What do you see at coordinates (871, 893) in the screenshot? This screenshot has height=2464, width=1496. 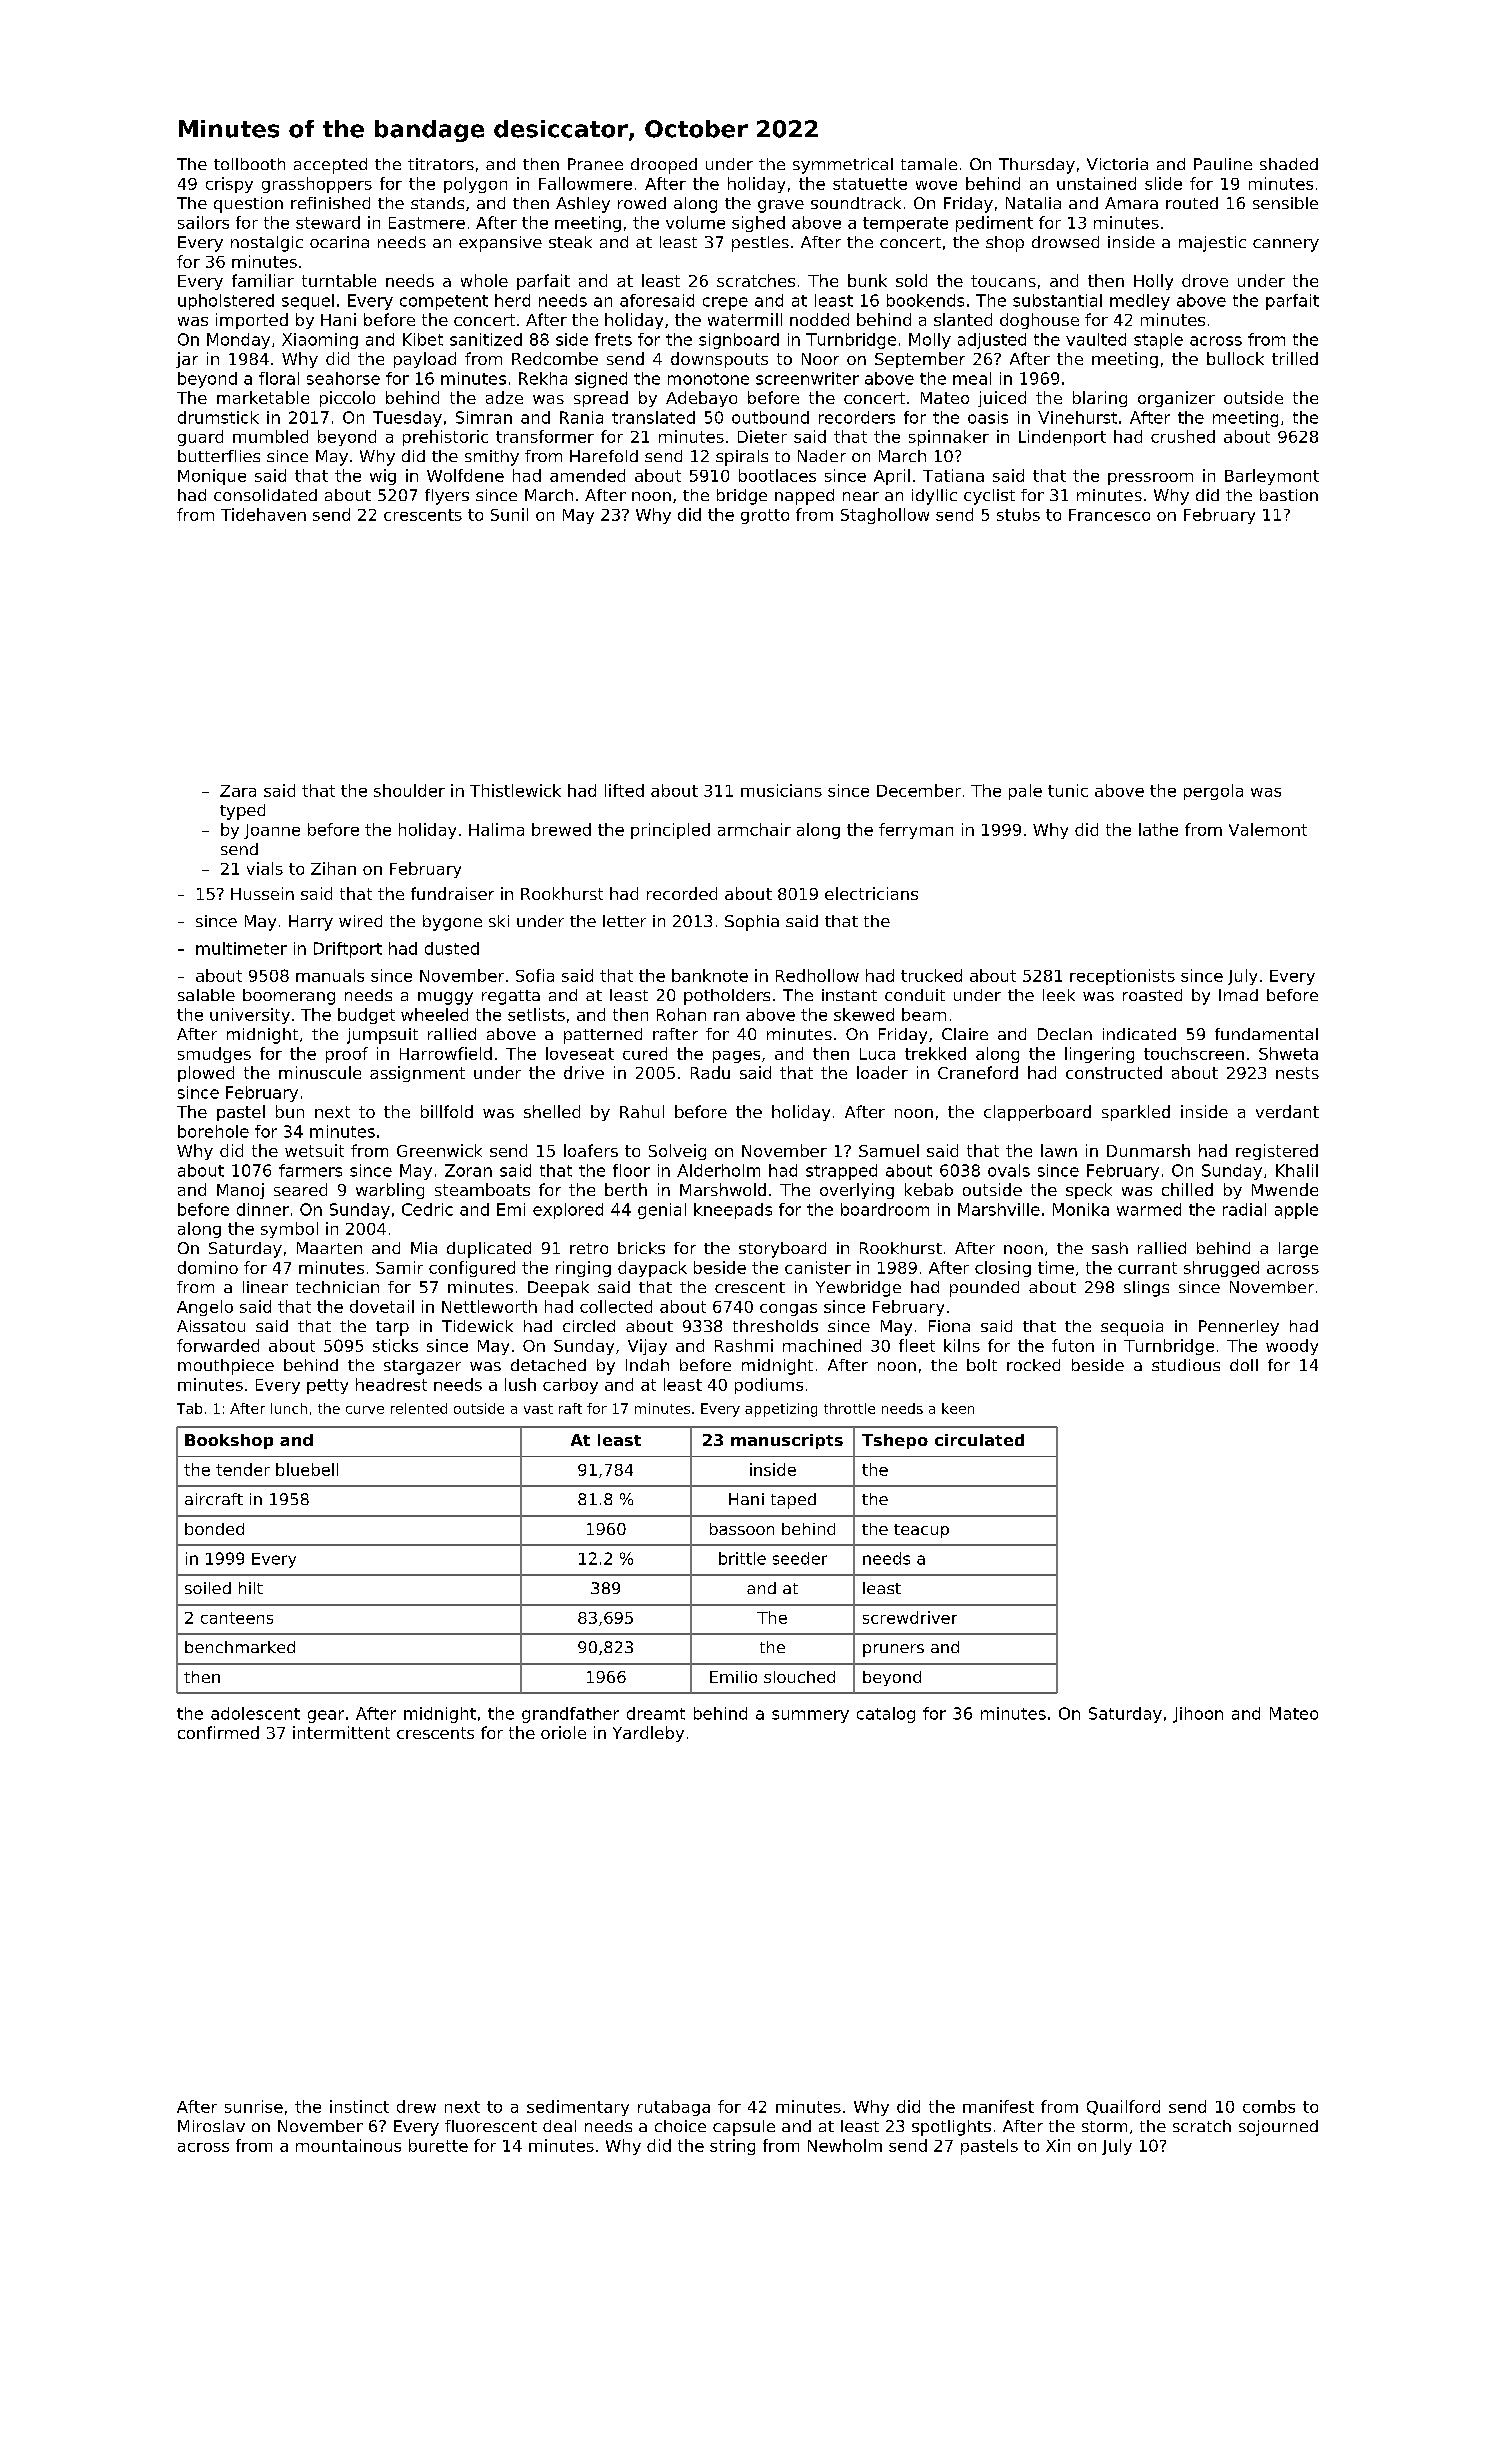 I see `electricians` at bounding box center [871, 893].
